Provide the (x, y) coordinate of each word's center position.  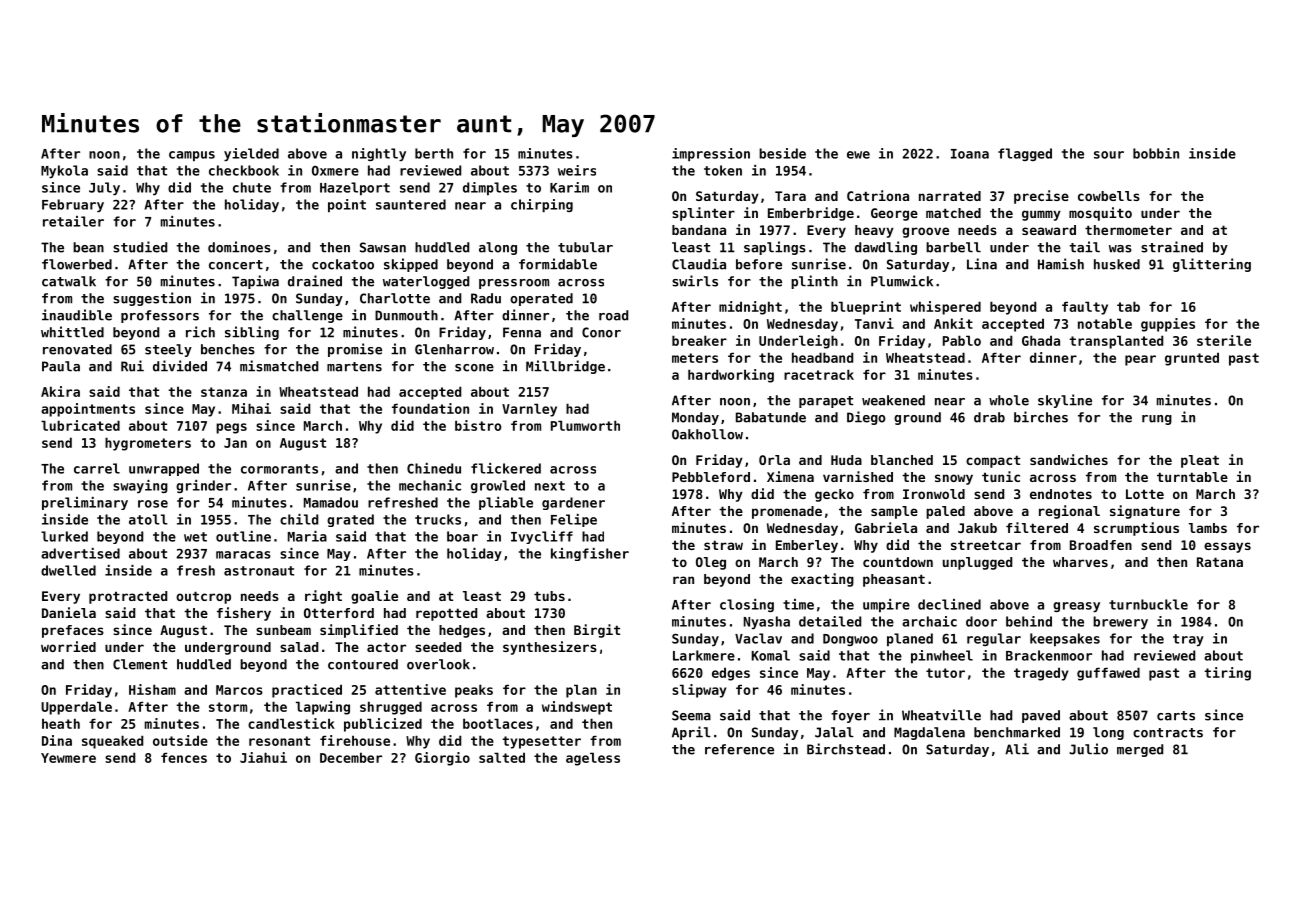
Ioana (970, 154)
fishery (244, 614)
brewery (1120, 622)
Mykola (64, 171)
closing (747, 605)
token (723, 170)
